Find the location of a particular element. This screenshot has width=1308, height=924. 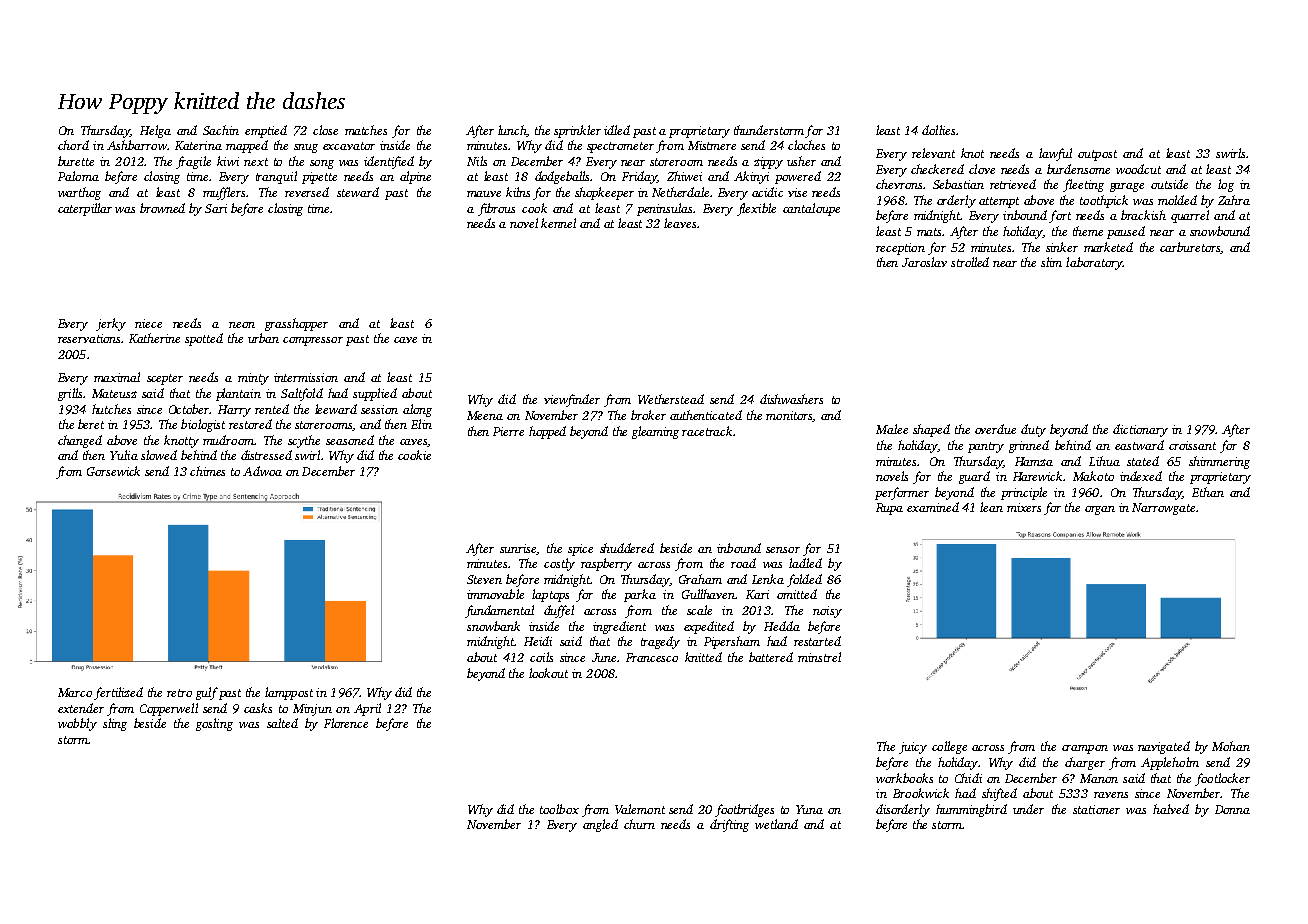

carburetors is located at coordinates (1190, 247).
